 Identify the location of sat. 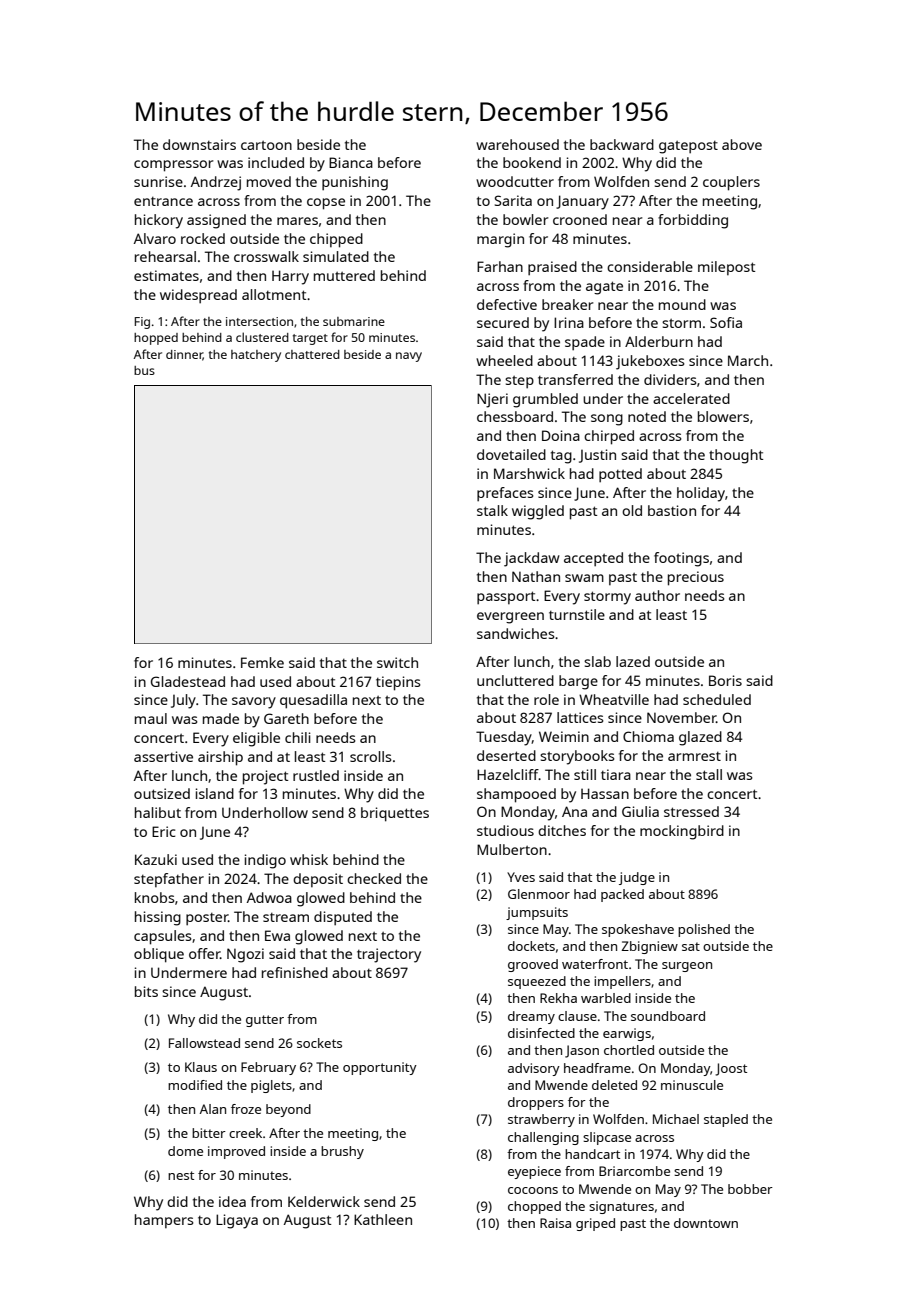
(691, 946).
